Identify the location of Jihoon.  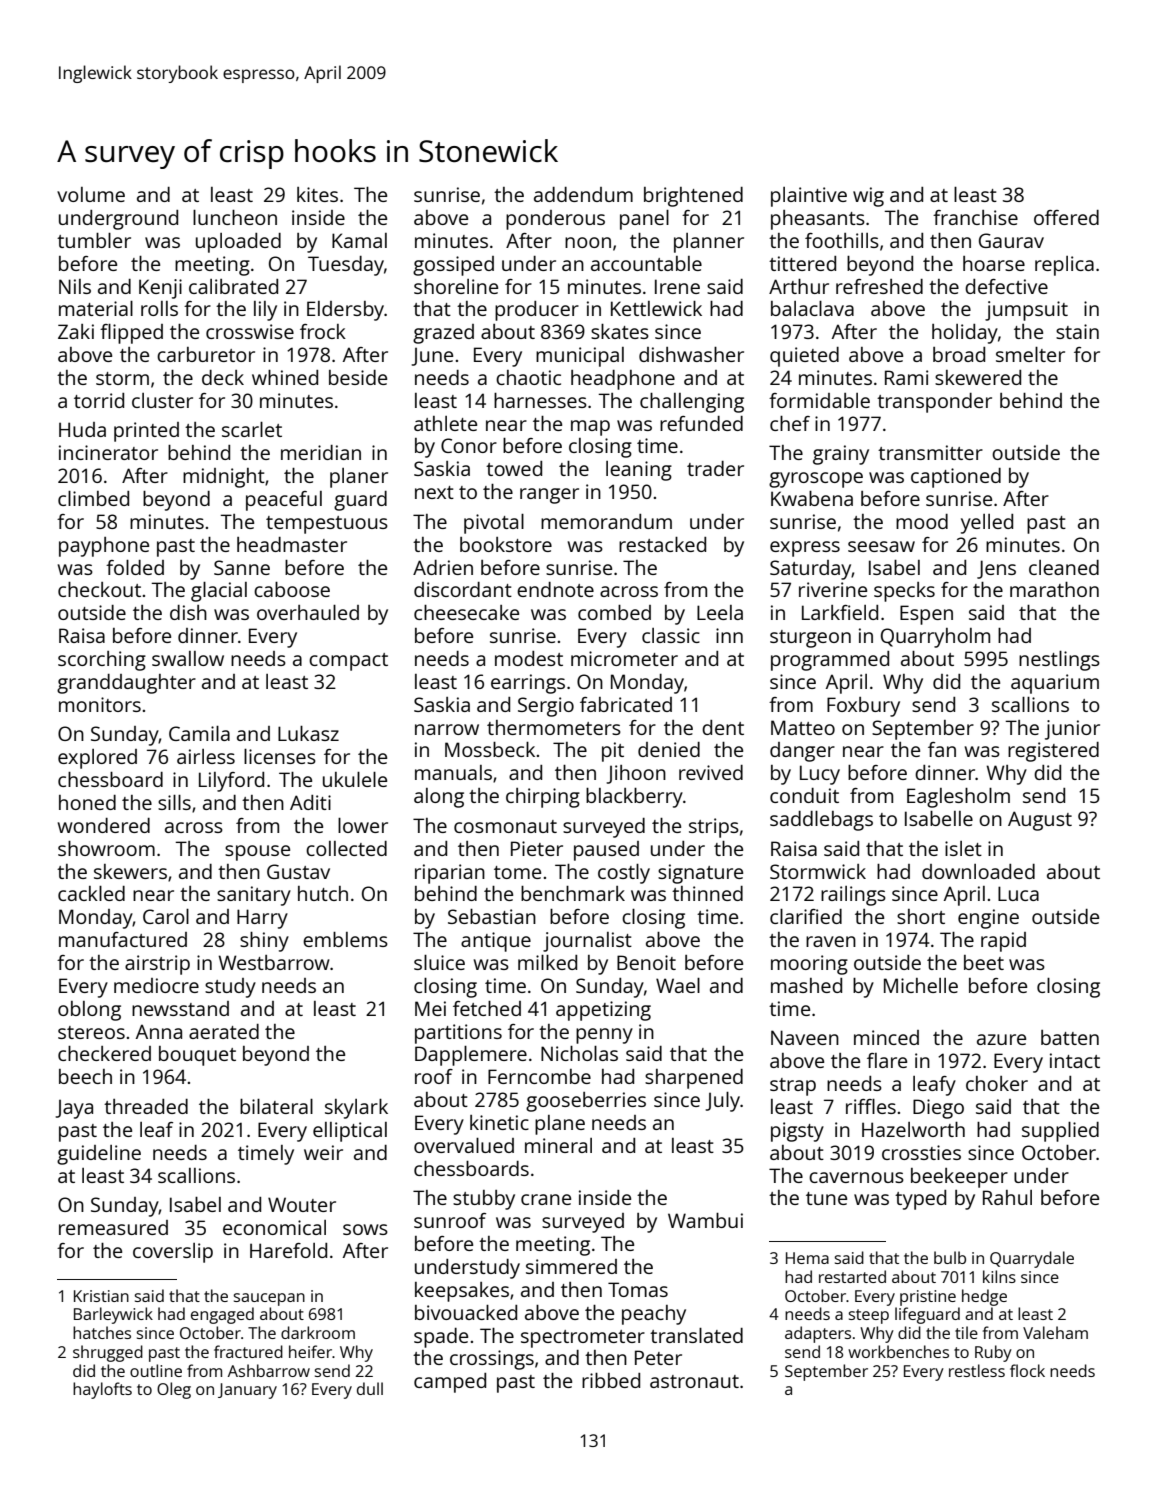
(636, 774).
